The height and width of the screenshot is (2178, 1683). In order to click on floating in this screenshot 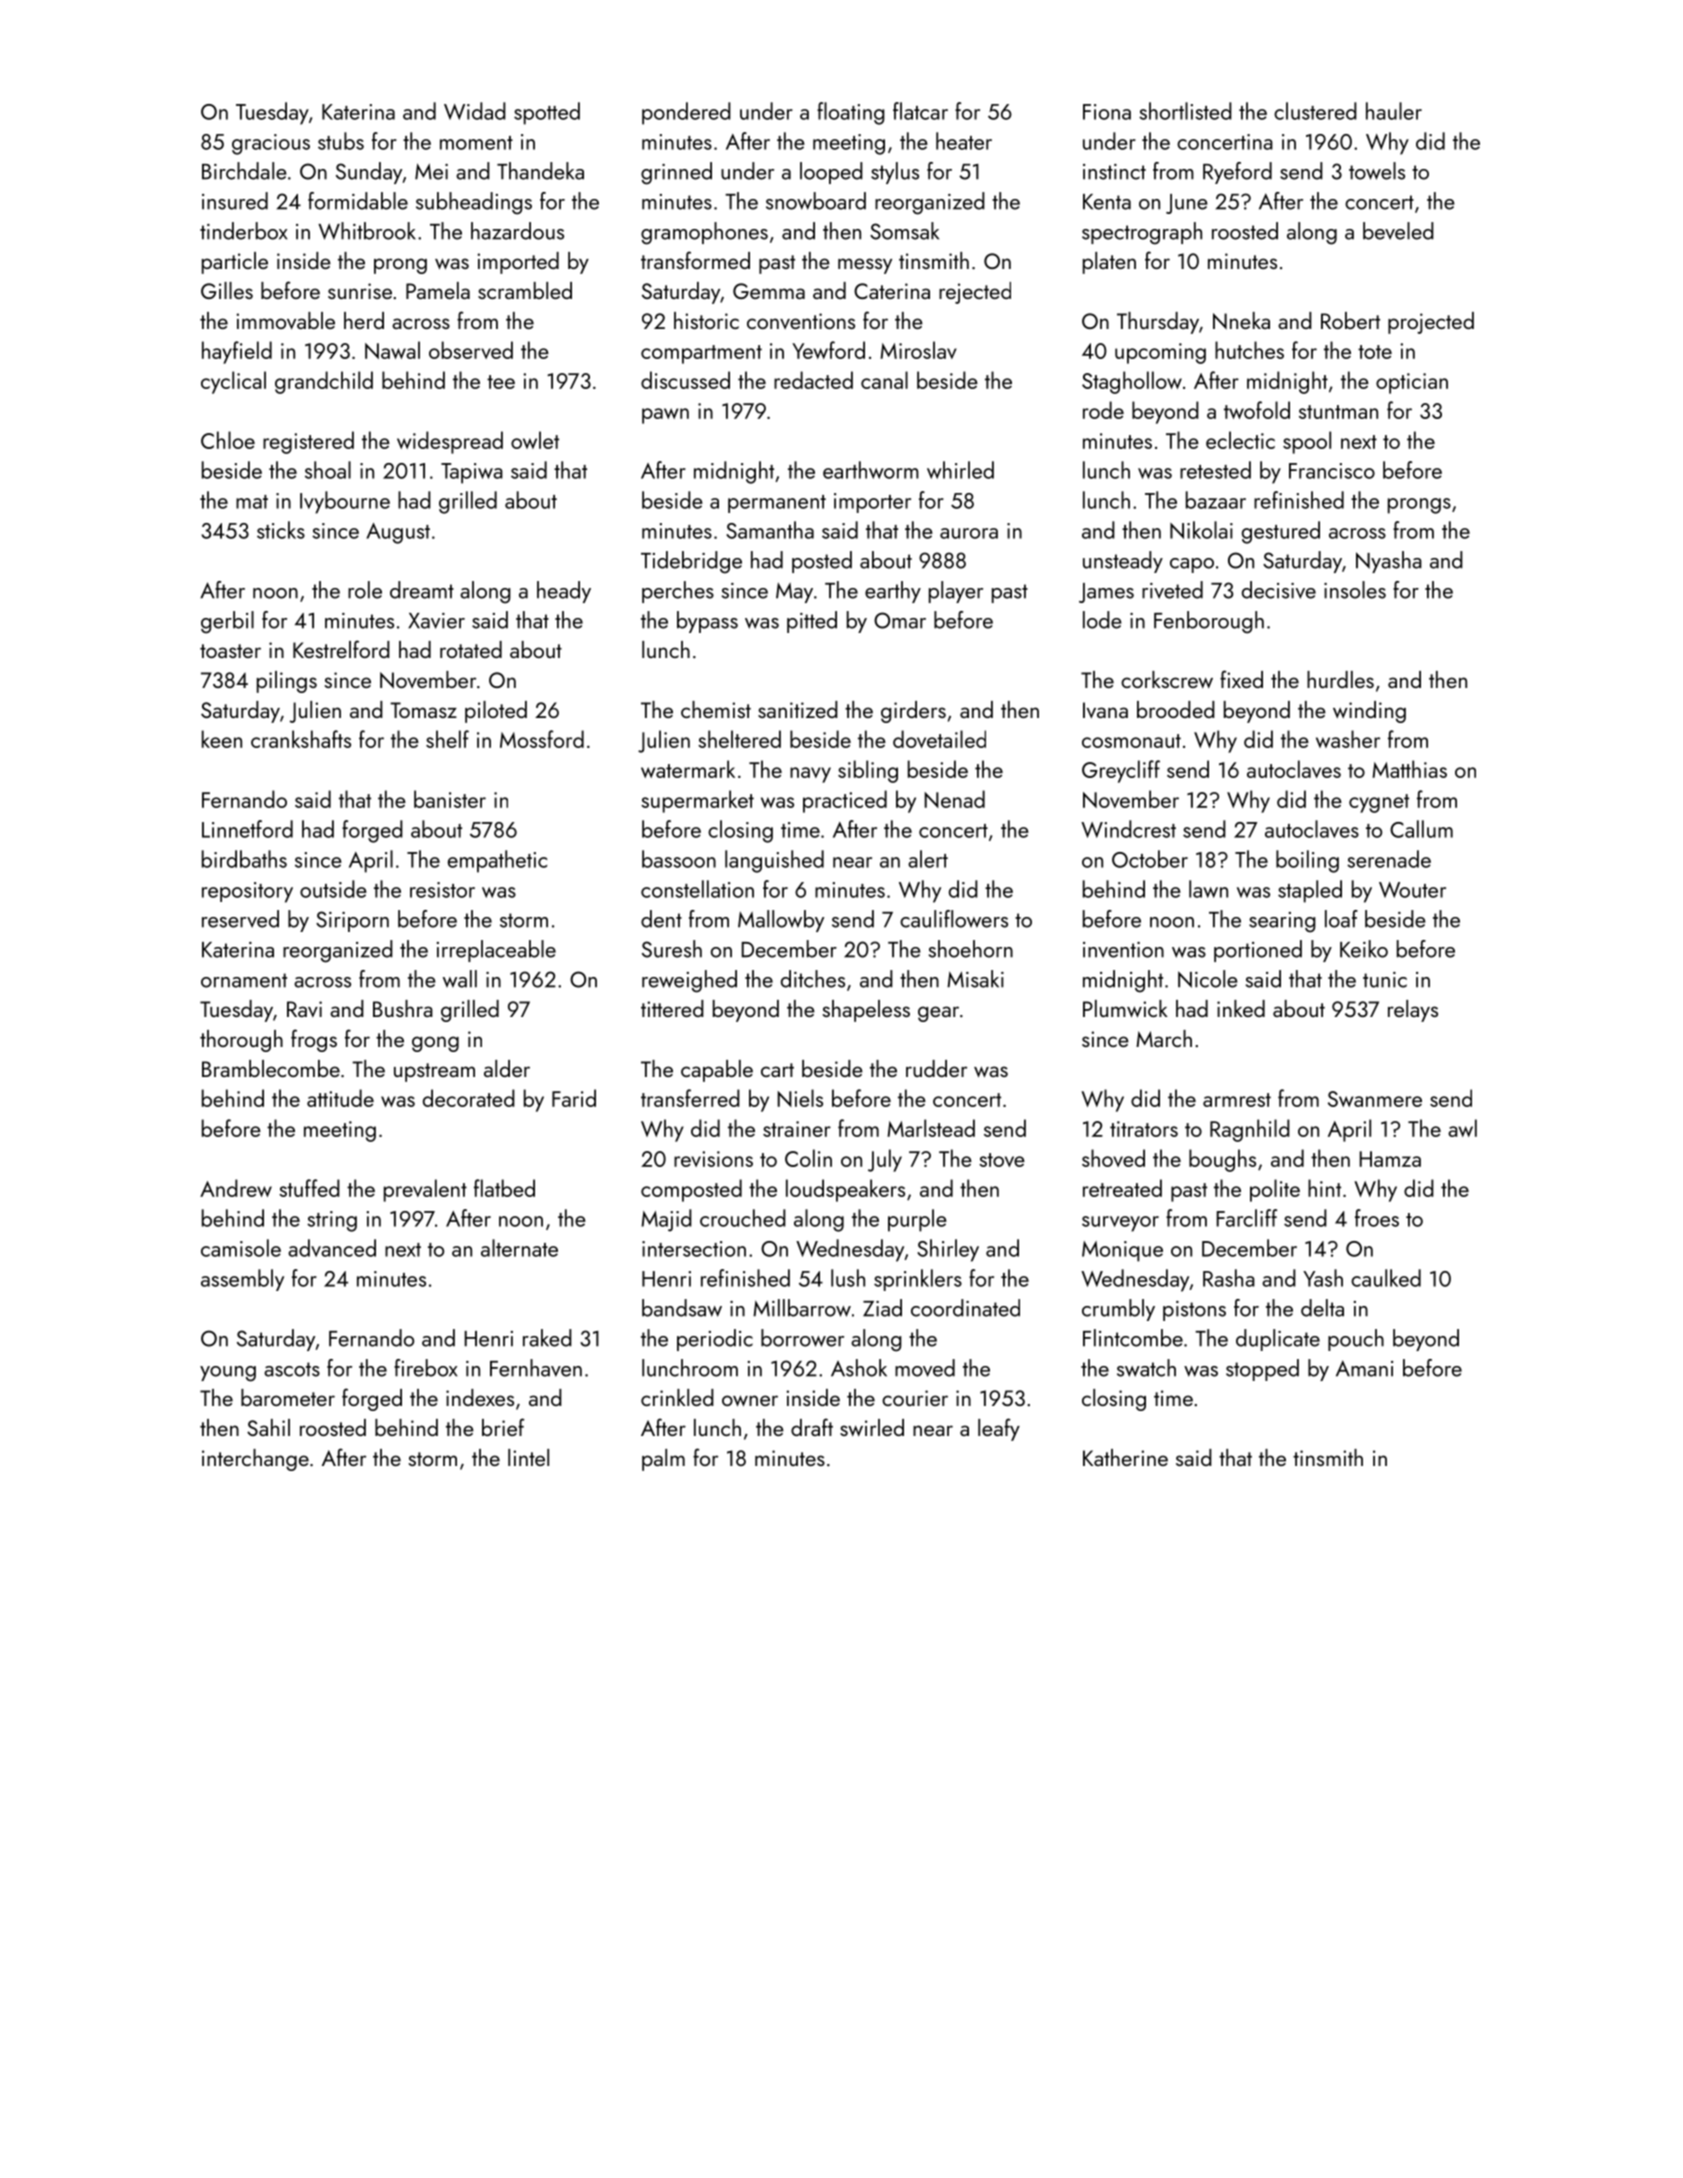, I will do `click(851, 113)`.
